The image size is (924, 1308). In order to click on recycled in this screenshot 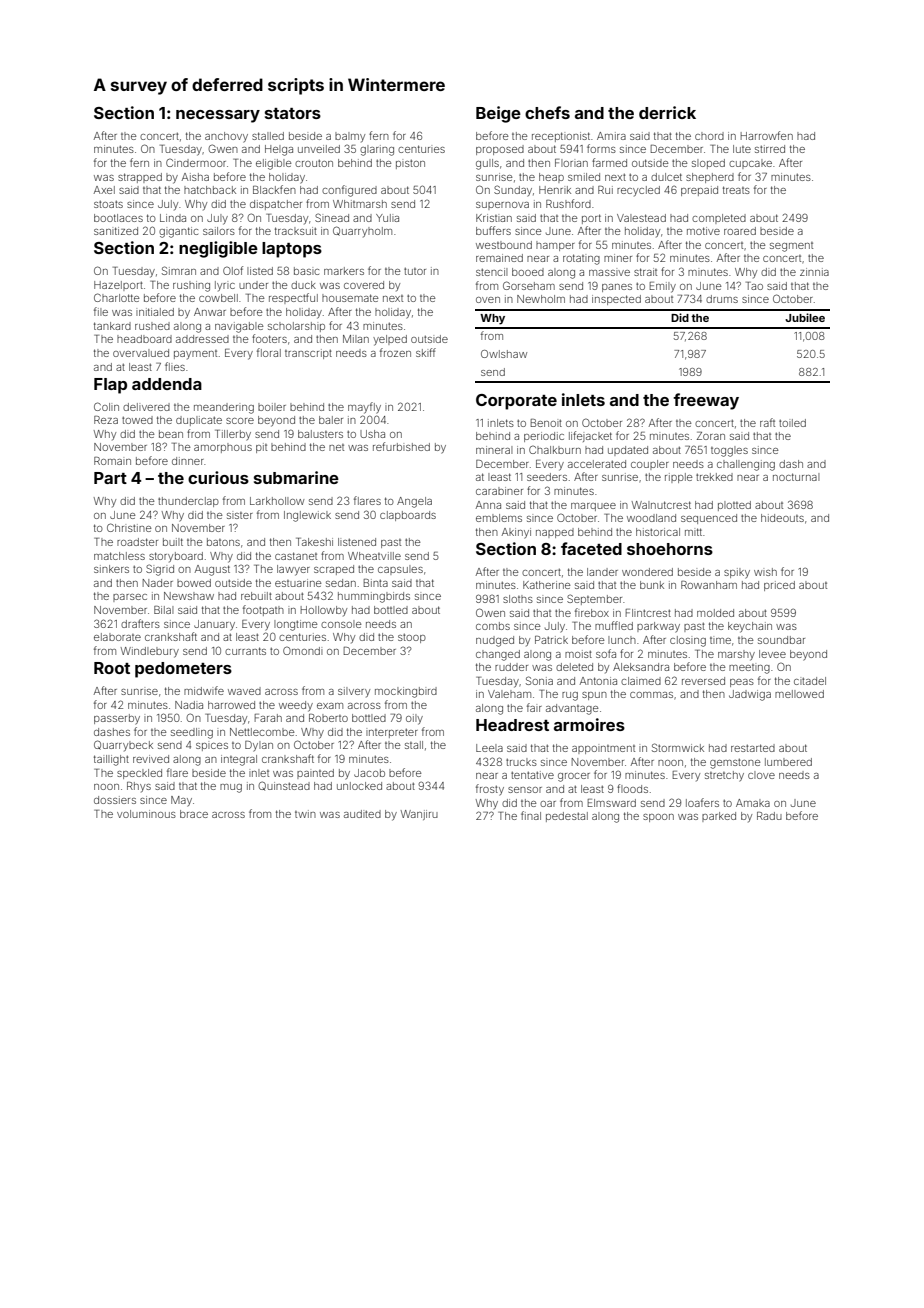, I will do `click(638, 191)`.
